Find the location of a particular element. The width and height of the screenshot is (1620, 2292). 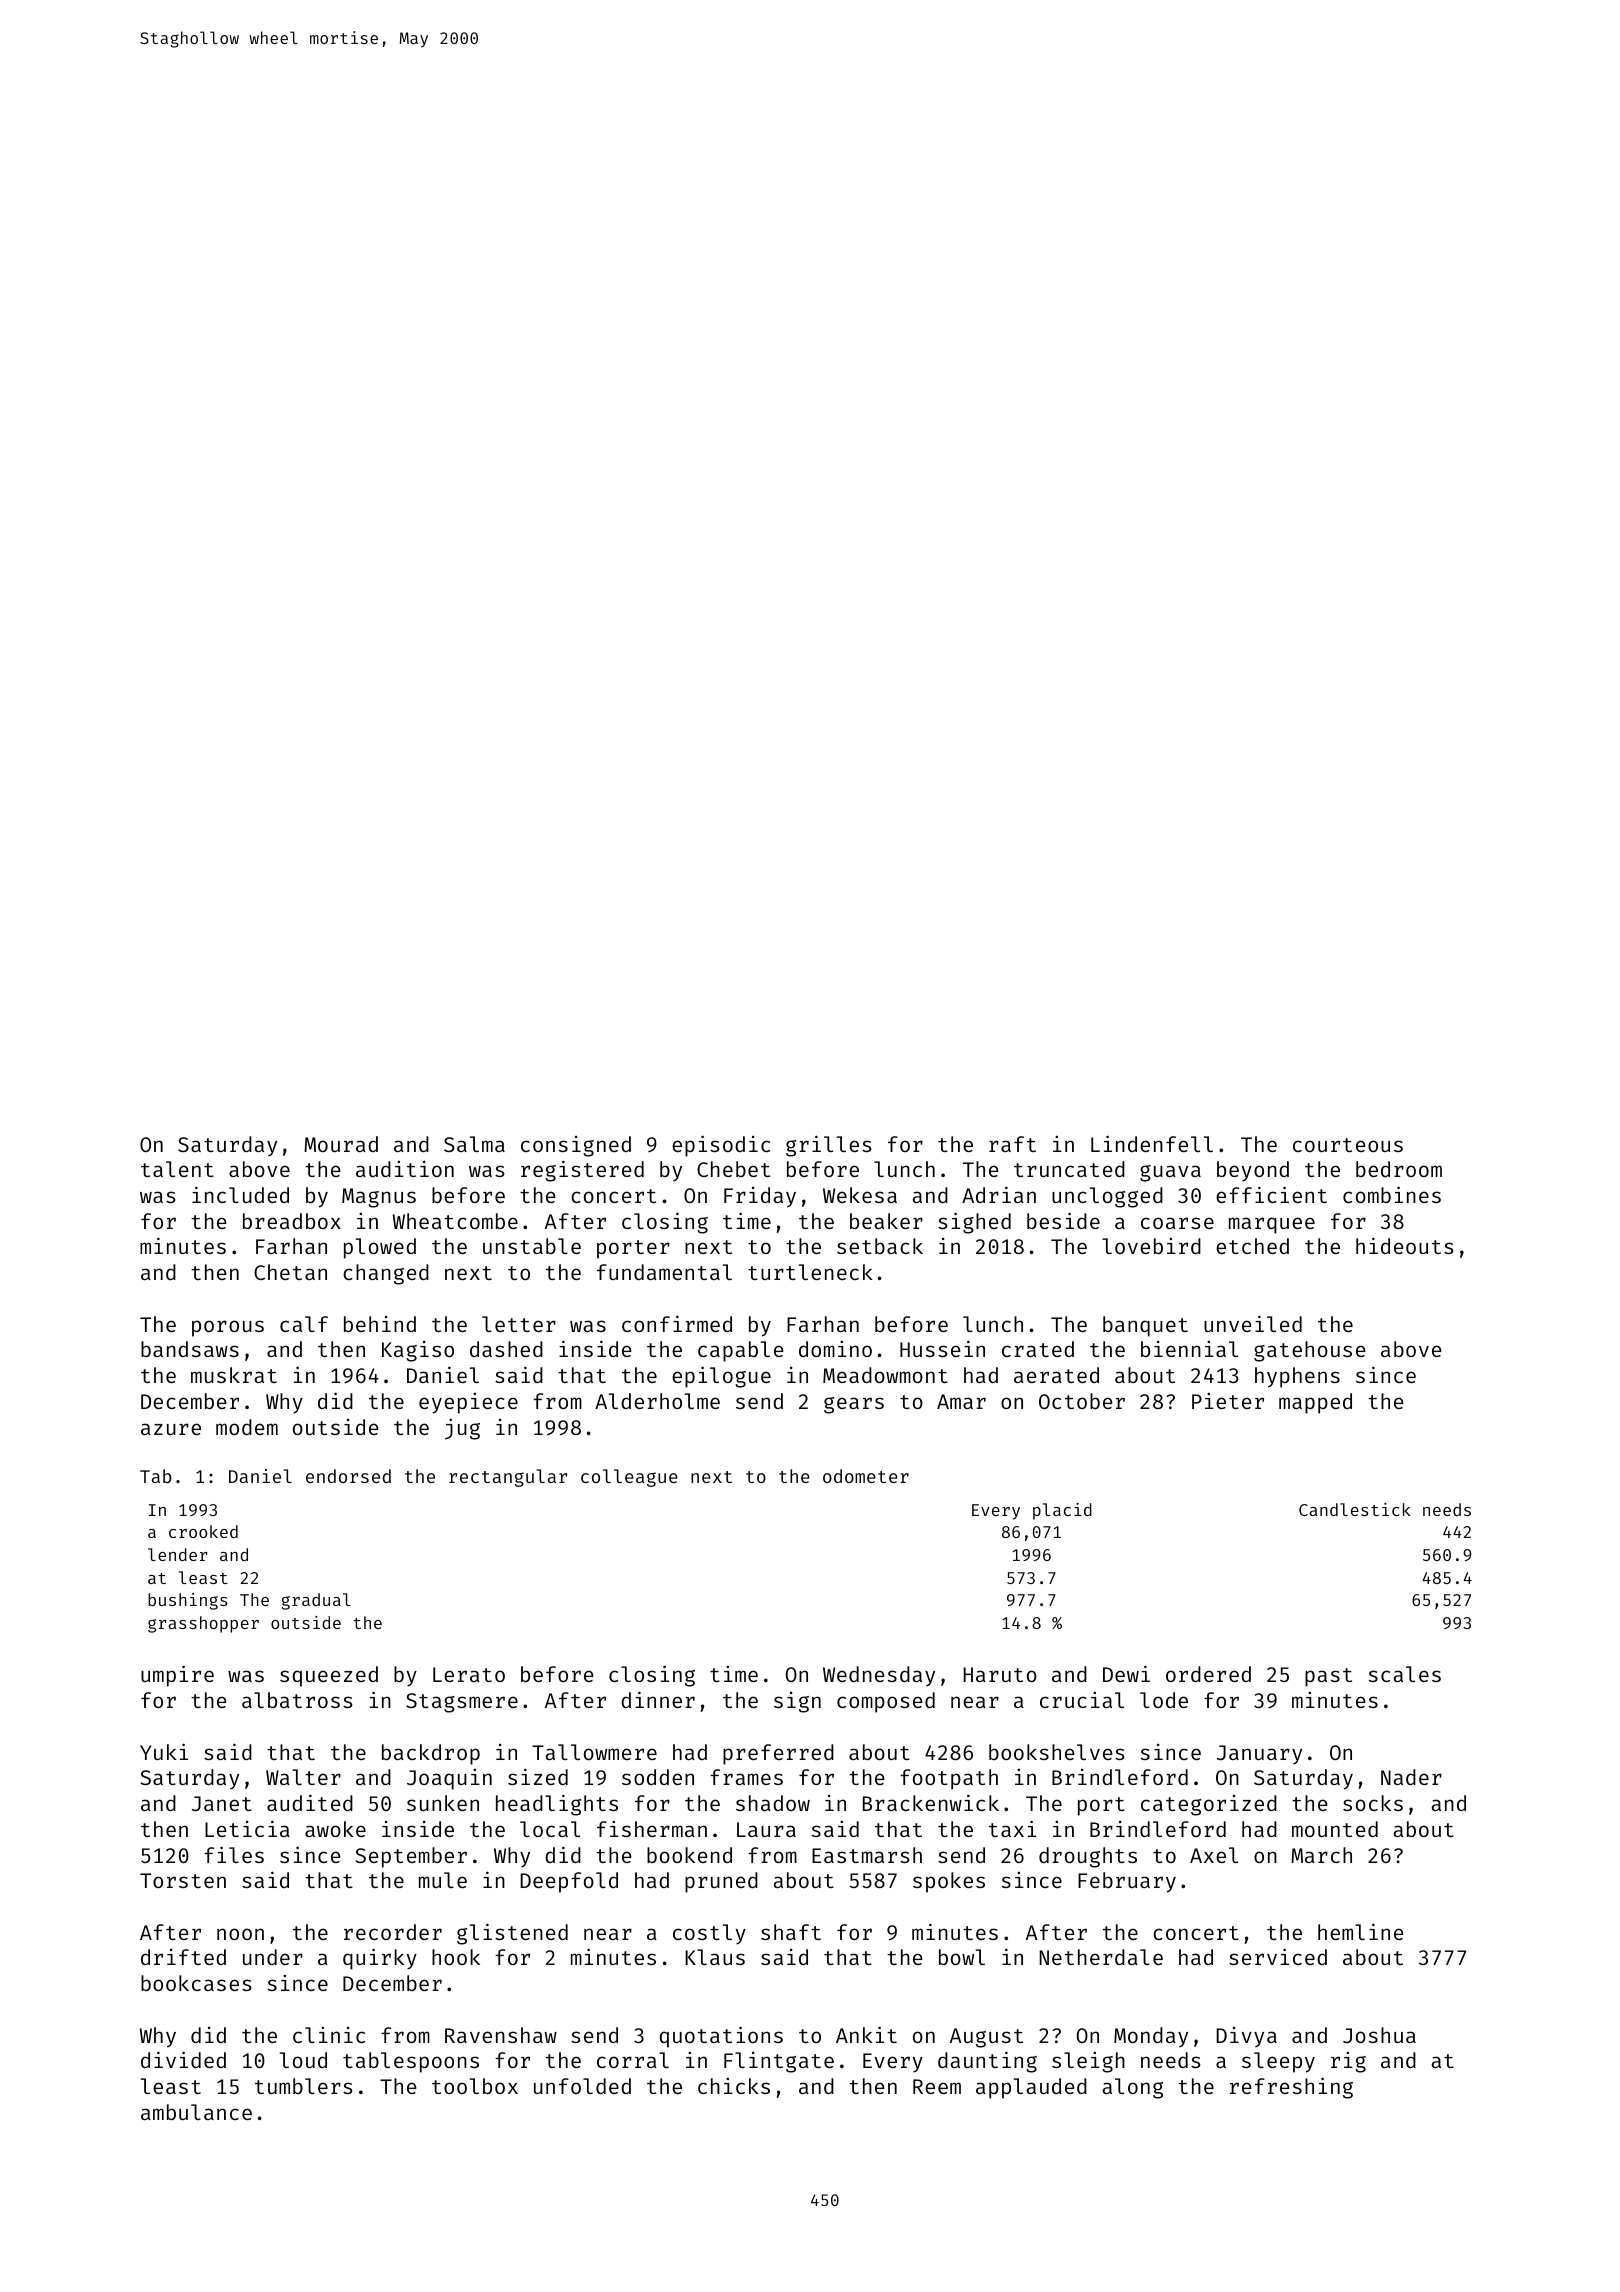

refreshing is located at coordinates (1291, 2088).
